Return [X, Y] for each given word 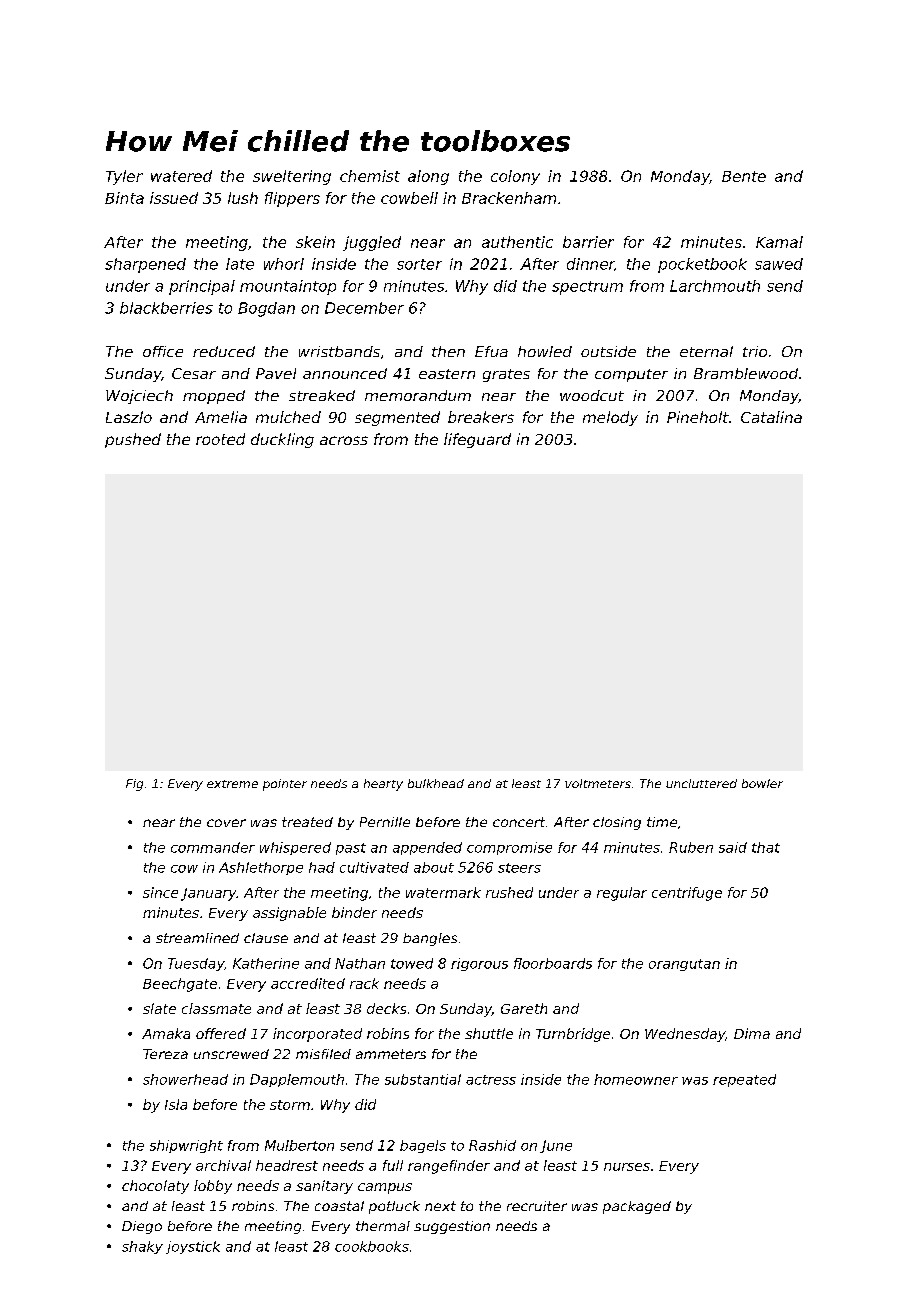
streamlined [197, 938]
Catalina [771, 417]
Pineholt [698, 417]
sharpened [145, 265]
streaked [322, 395]
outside [608, 351]
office [163, 351]
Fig [134, 785]
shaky [142, 1247]
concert [519, 822]
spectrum [587, 288]
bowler [762, 783]
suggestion [452, 1227]
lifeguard [477, 440]
